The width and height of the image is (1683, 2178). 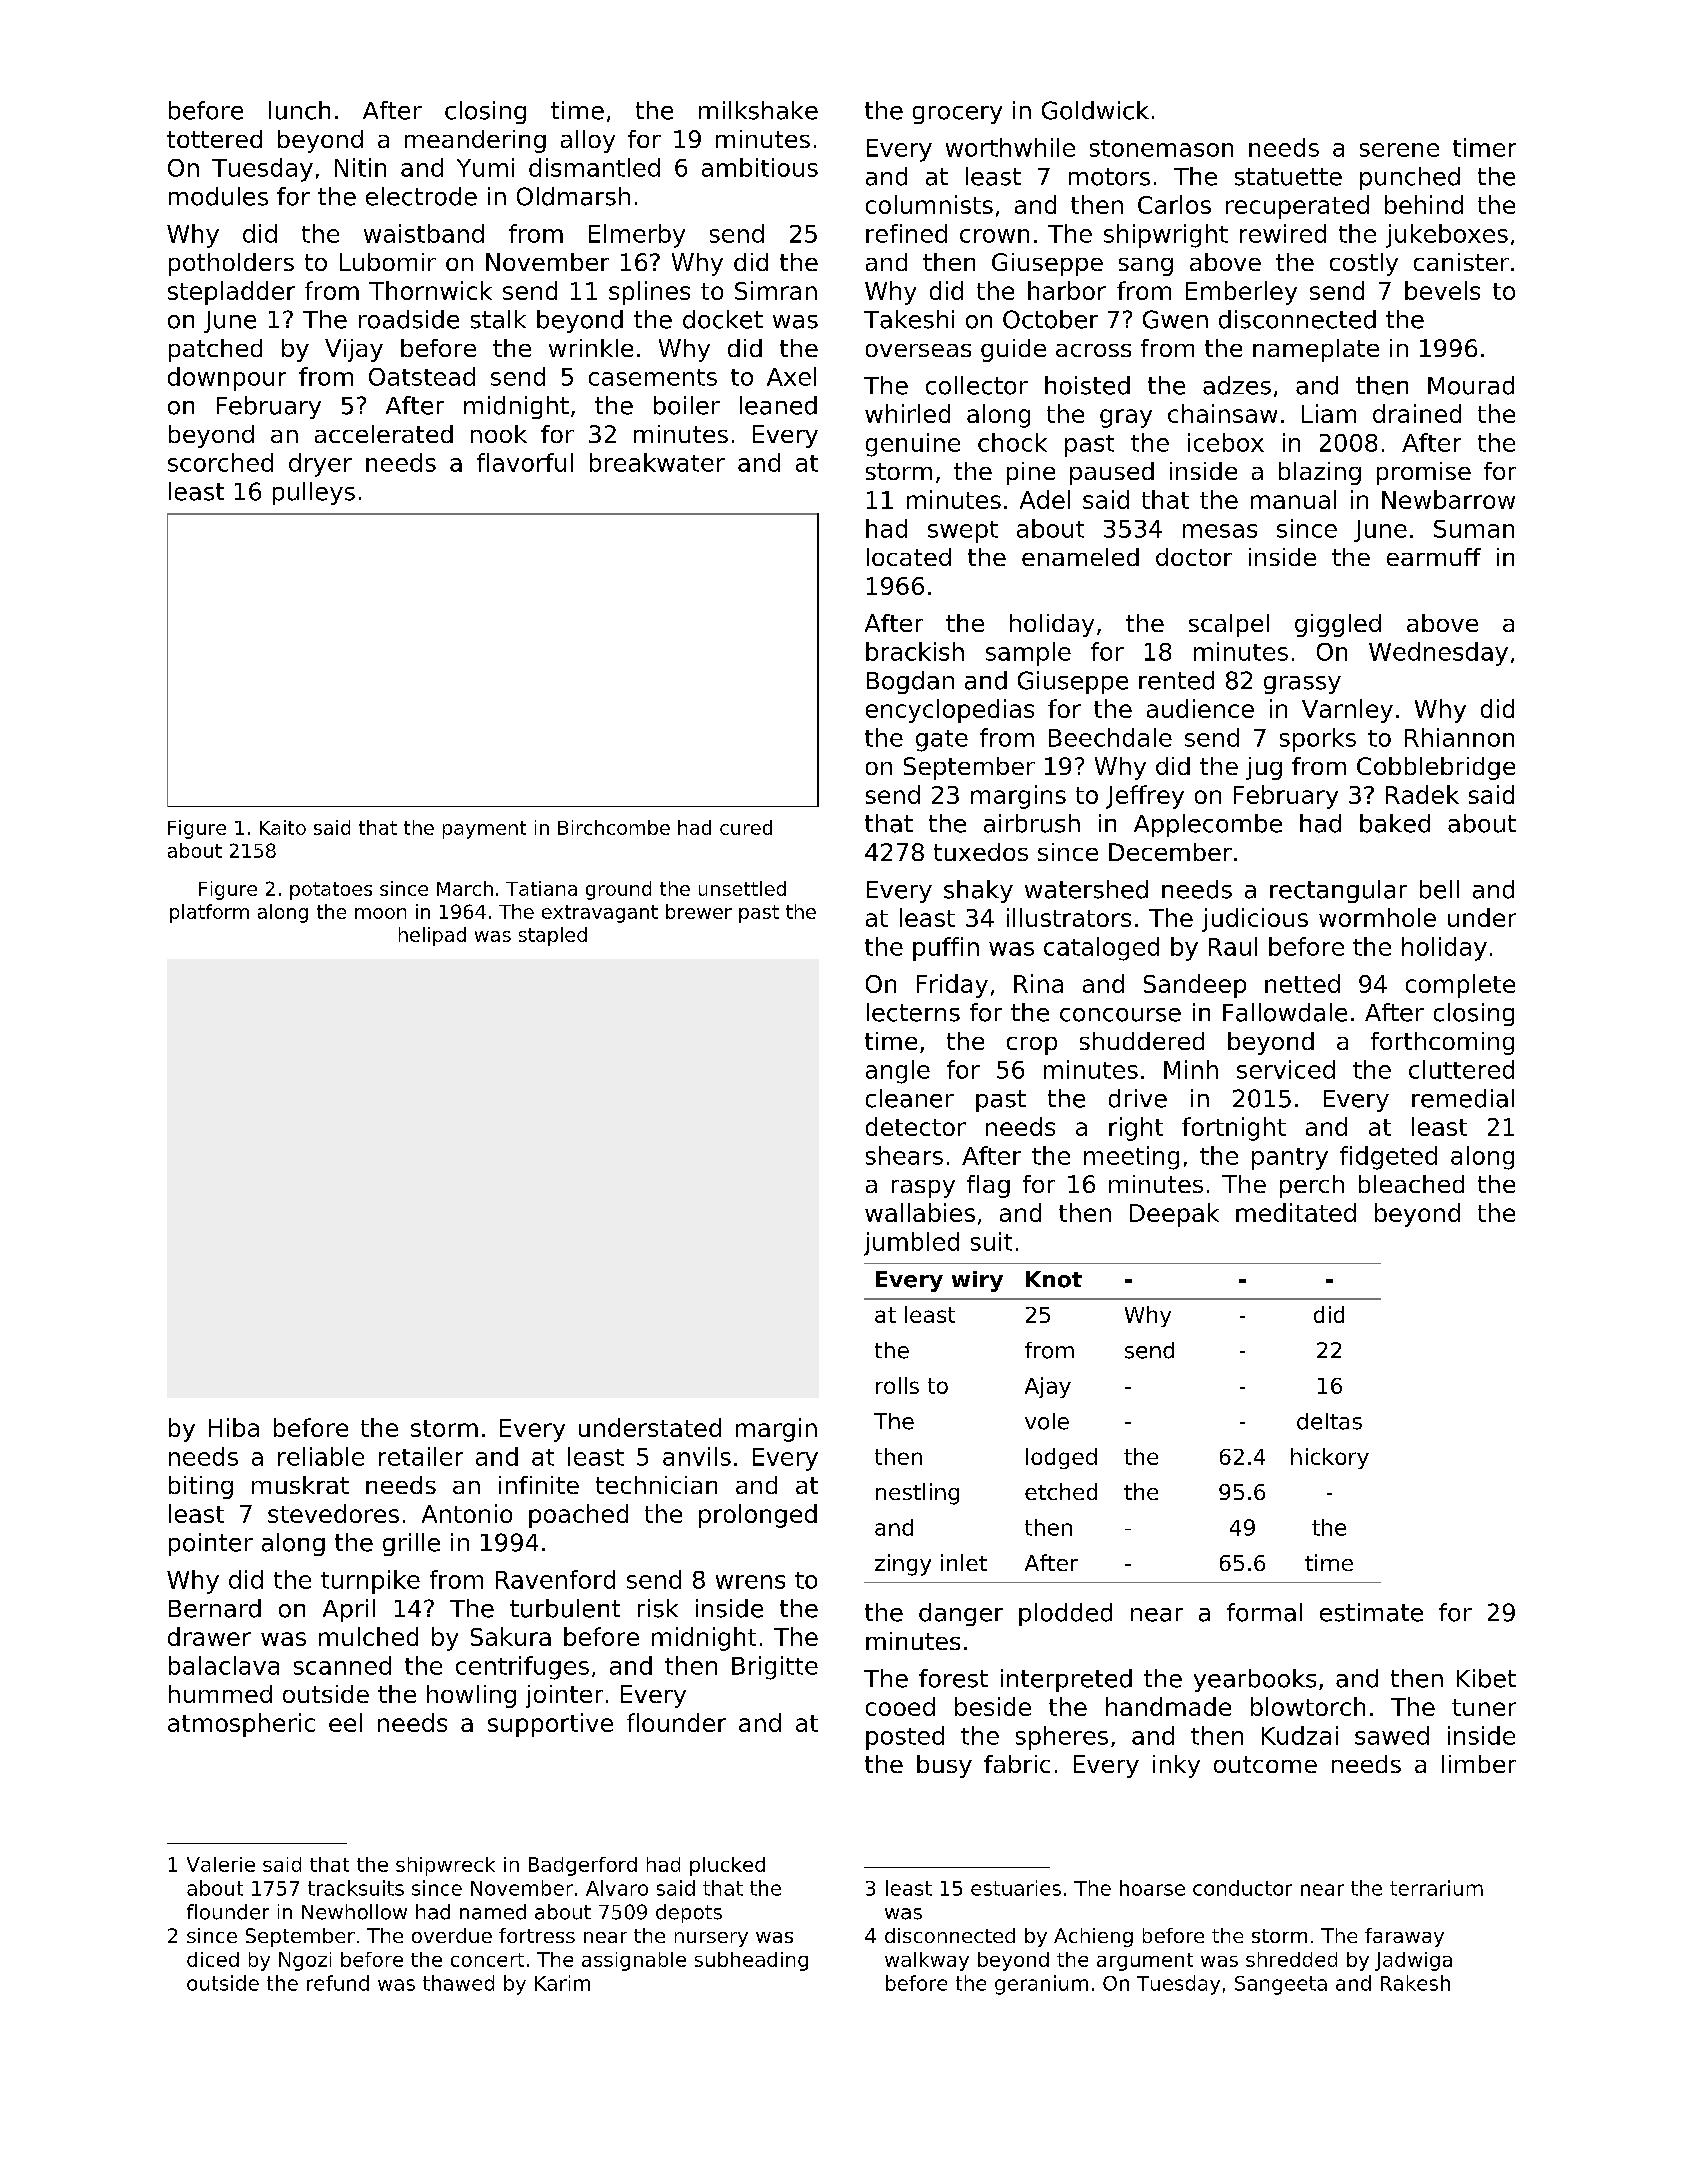 I want to click on unsettled, so click(x=742, y=888).
